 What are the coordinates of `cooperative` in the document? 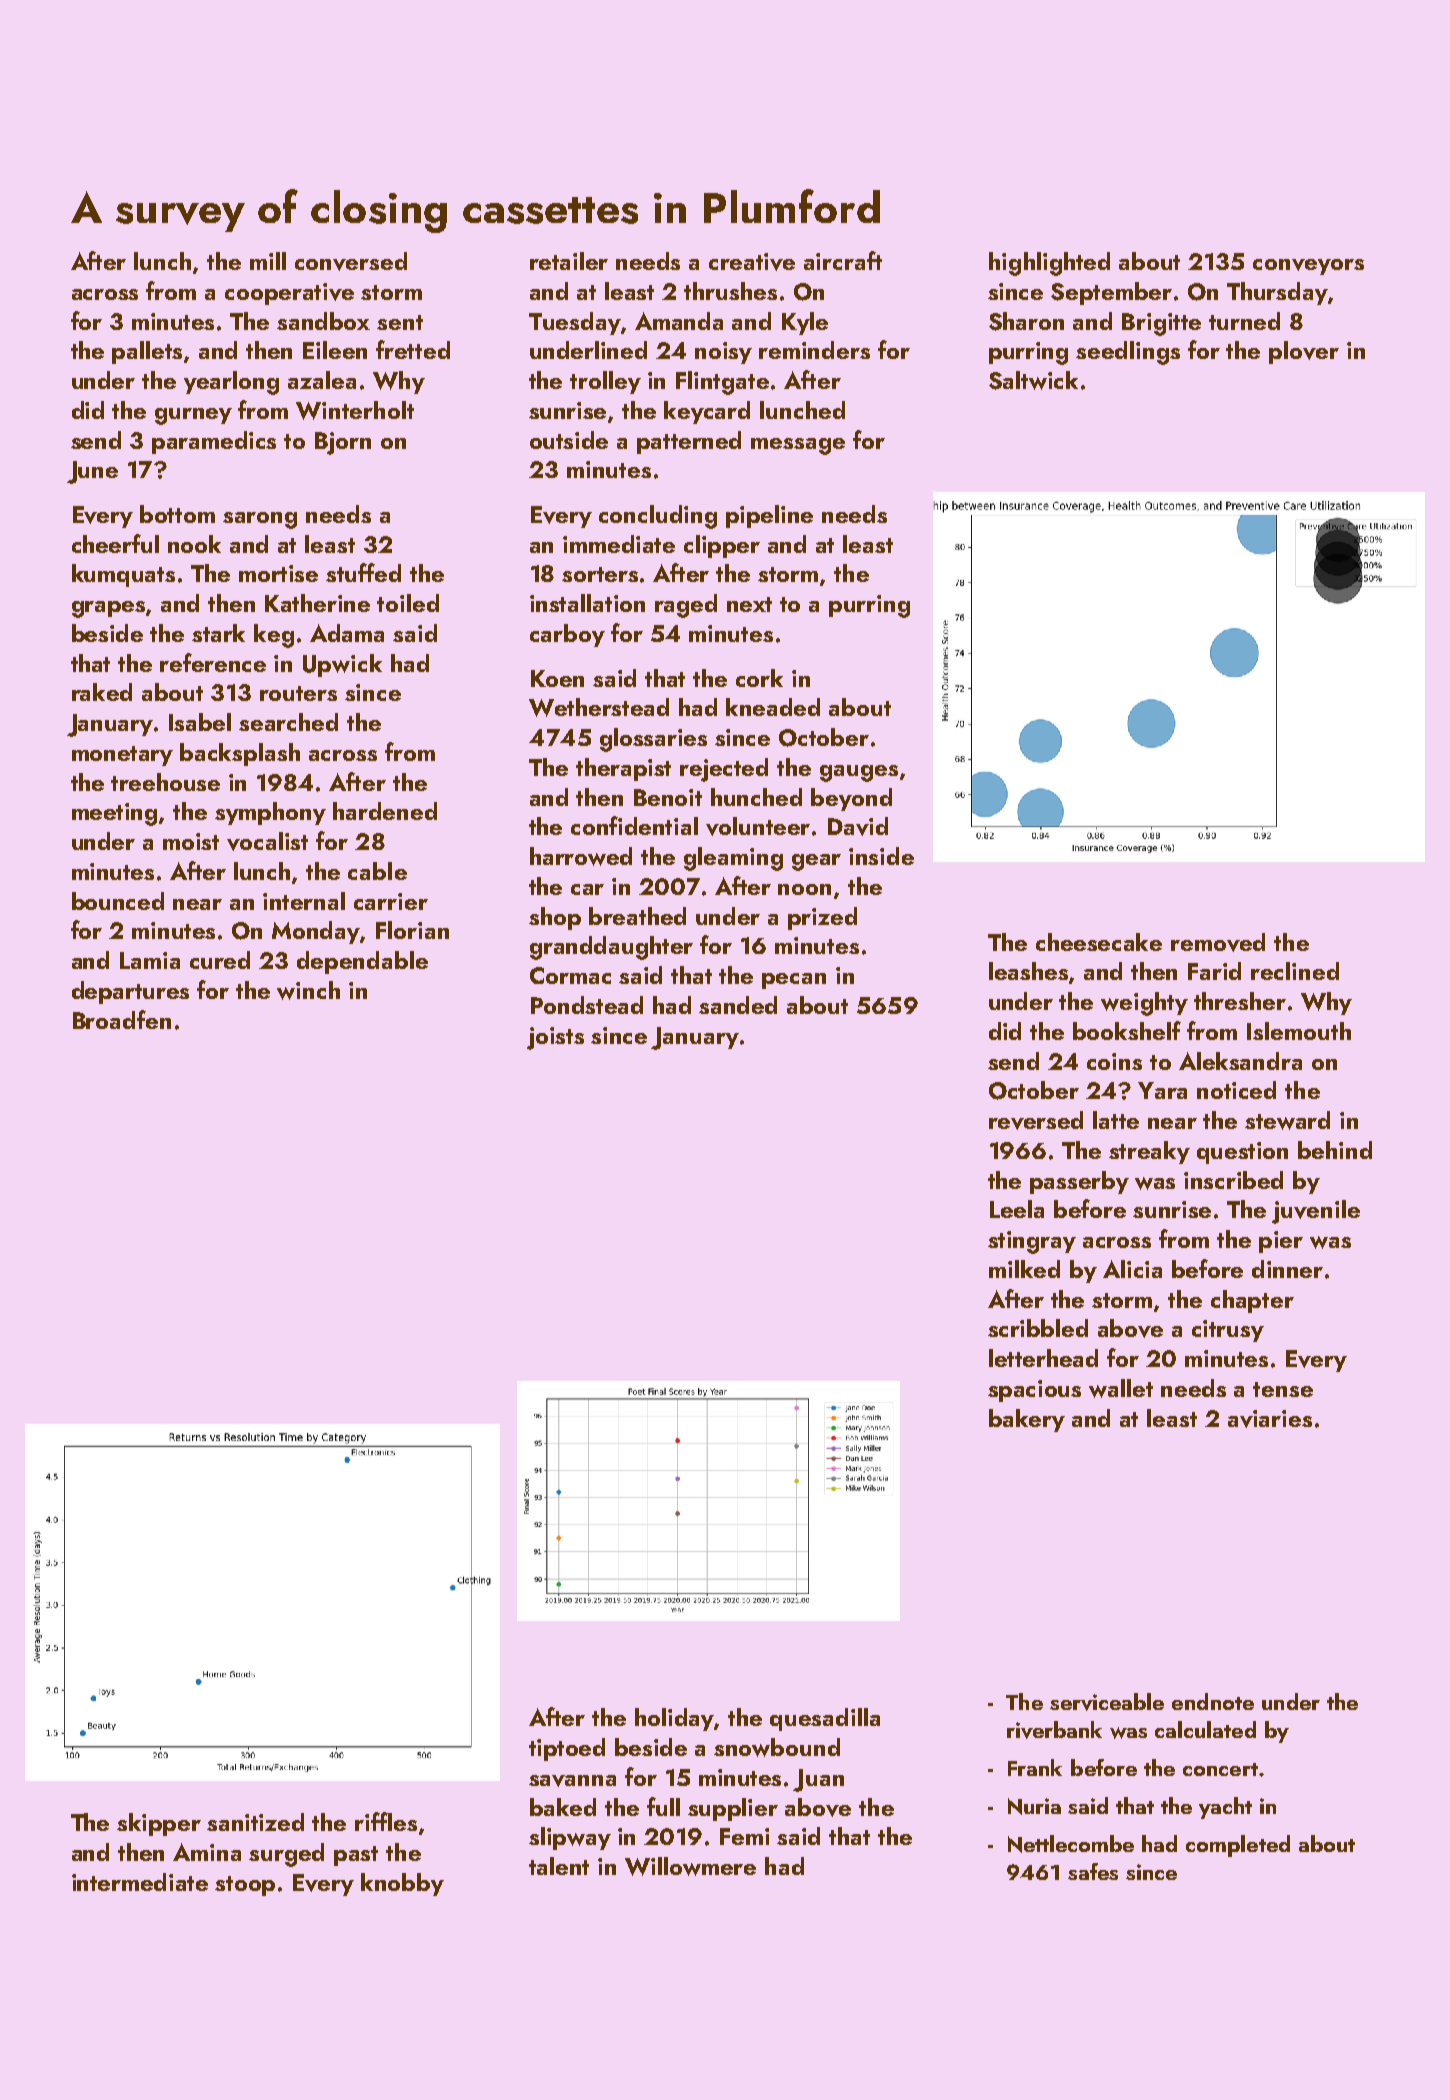 It's located at (289, 294).
